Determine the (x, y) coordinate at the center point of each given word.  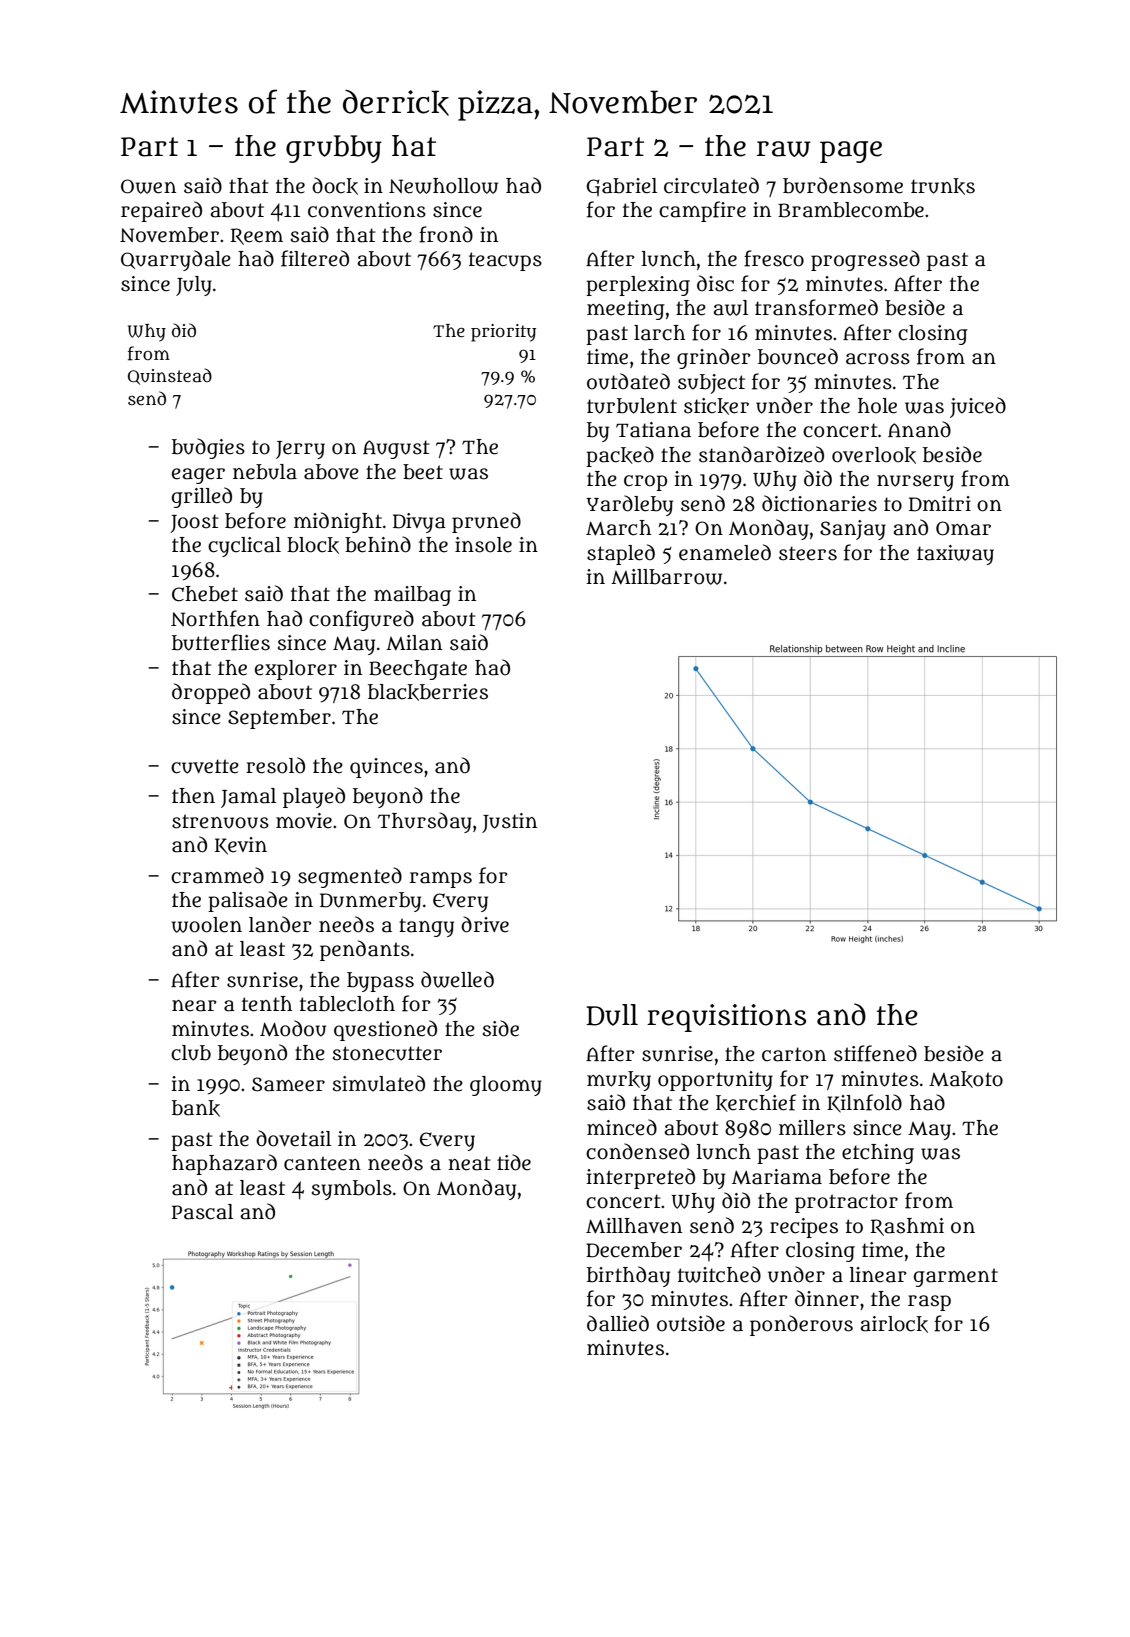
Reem (257, 236)
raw (784, 149)
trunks (943, 186)
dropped (211, 693)
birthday (628, 1276)
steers (808, 553)
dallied (618, 1323)
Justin (509, 823)
